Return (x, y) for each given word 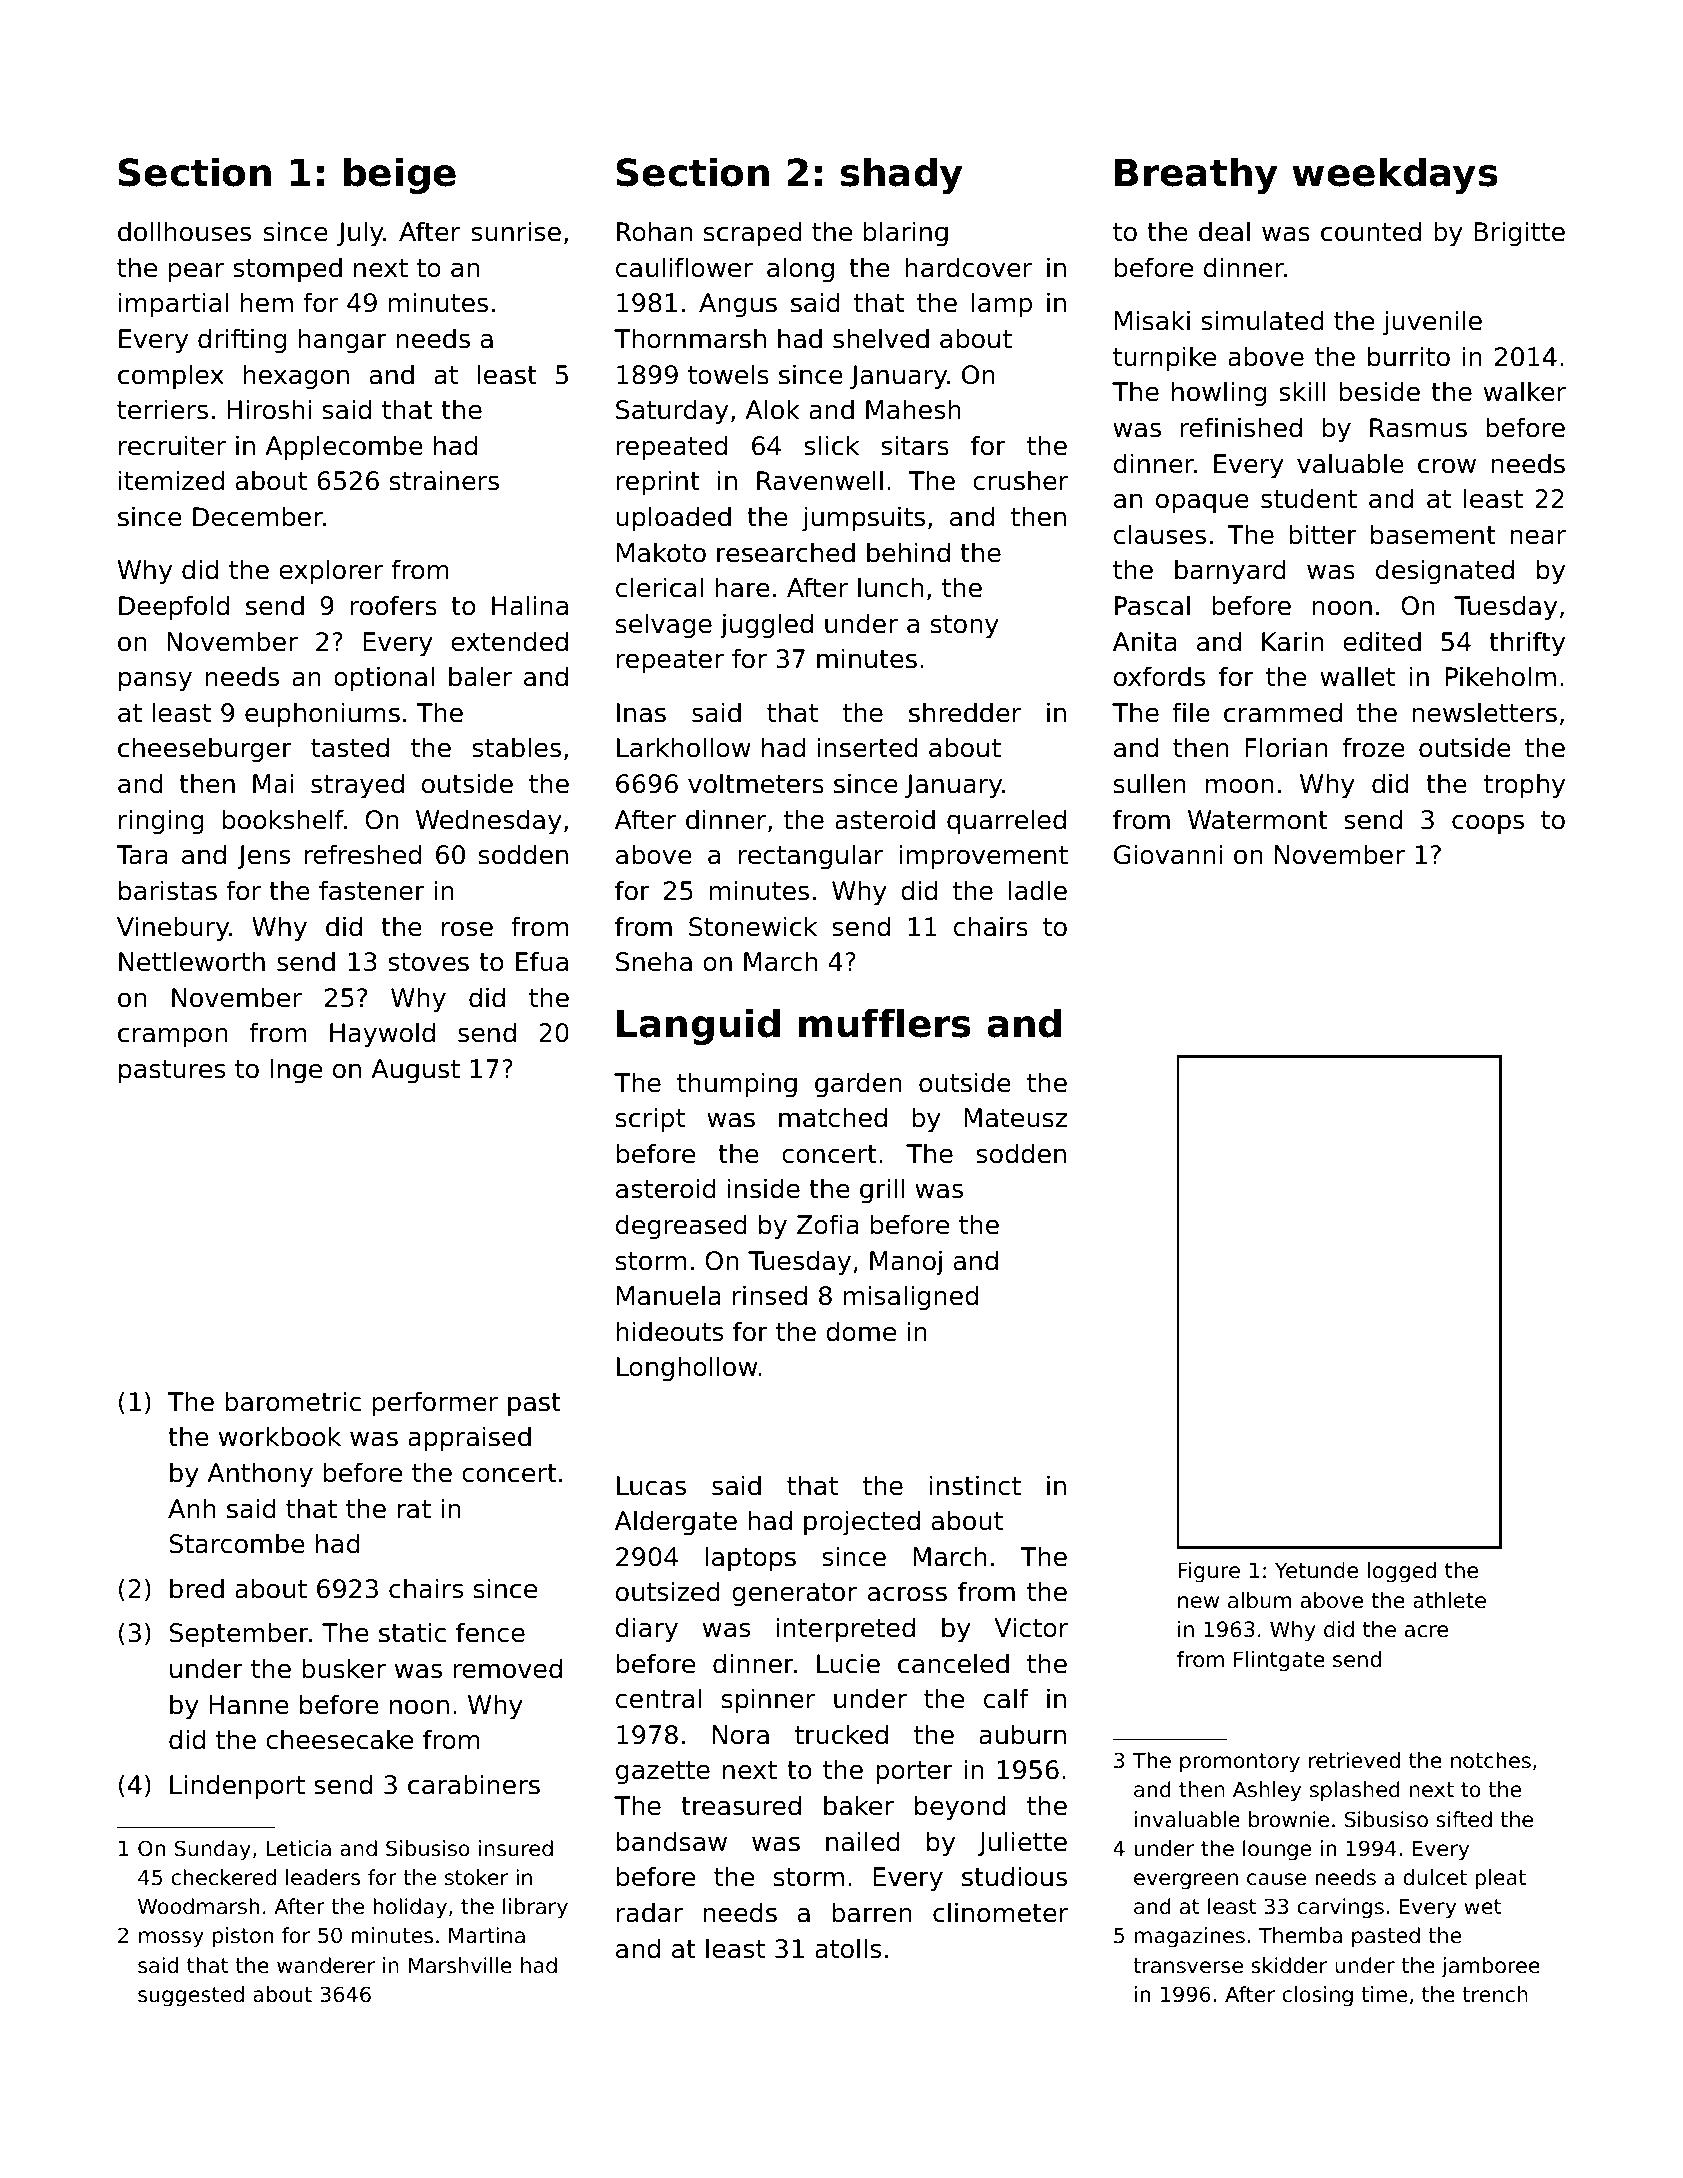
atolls (848, 1948)
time (1384, 1994)
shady (902, 175)
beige (400, 175)
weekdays (1395, 175)
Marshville (460, 1965)
